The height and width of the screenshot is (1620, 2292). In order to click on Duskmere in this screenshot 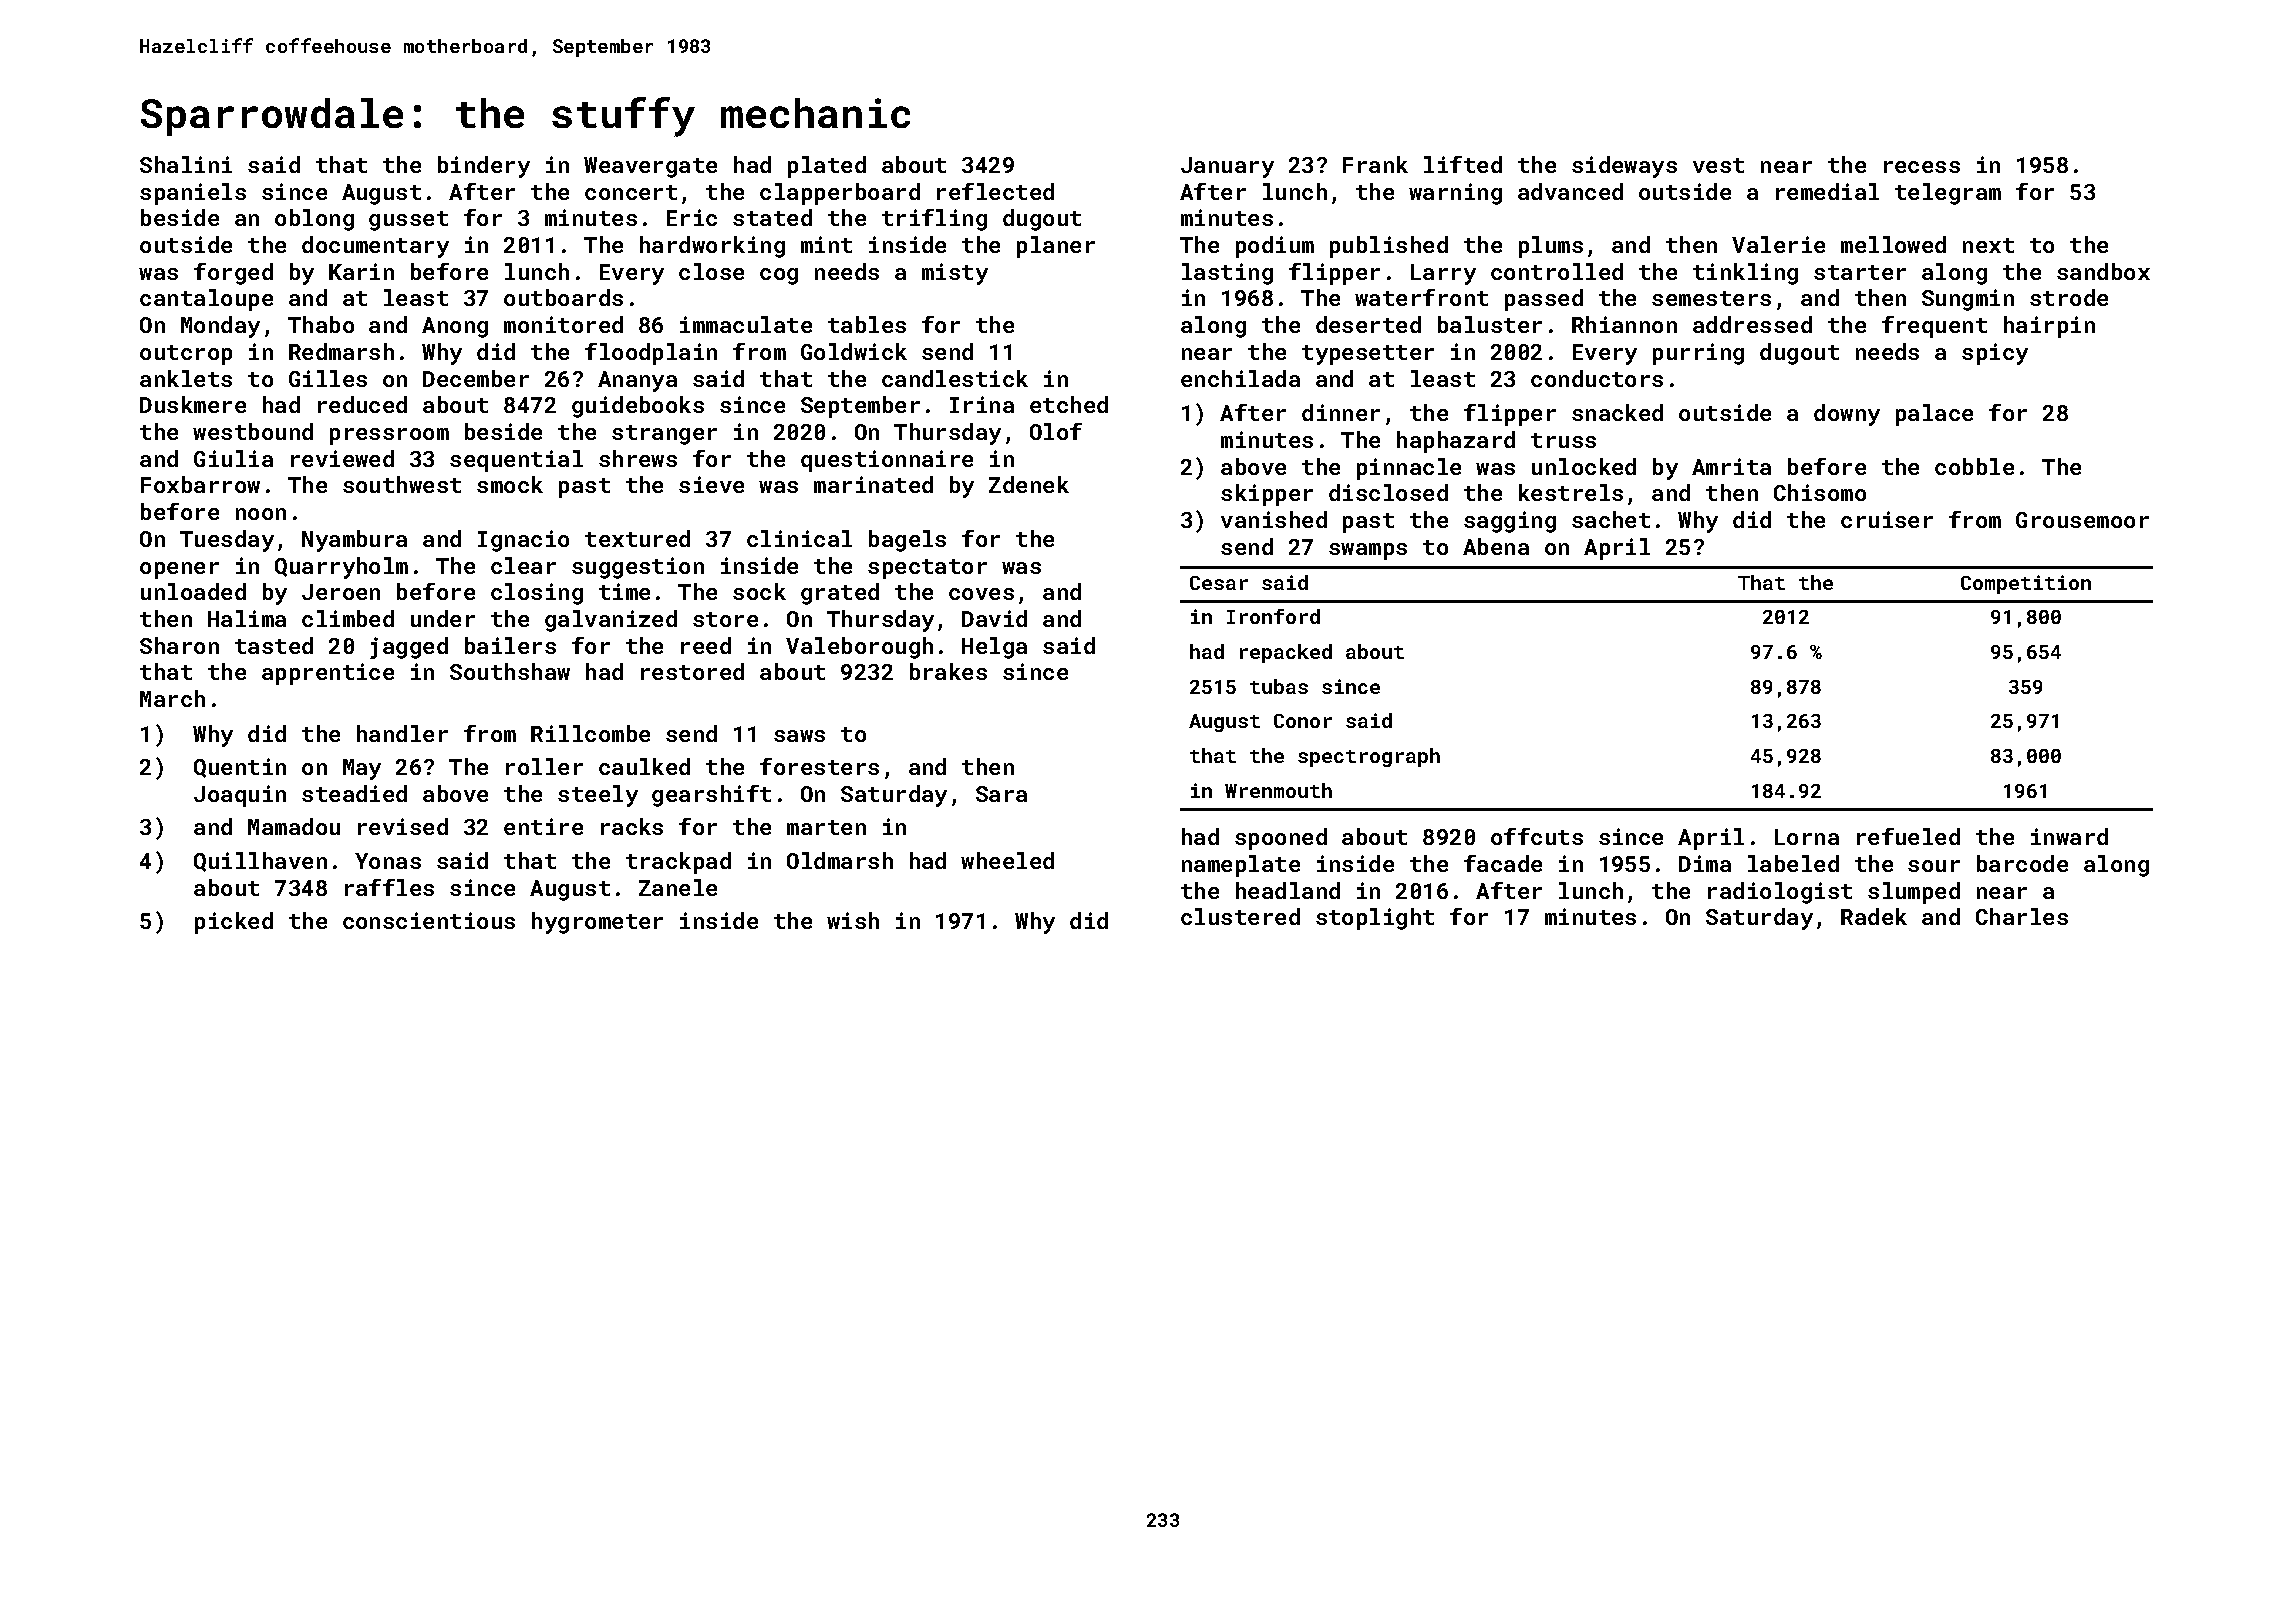, I will do `click(193, 404)`.
